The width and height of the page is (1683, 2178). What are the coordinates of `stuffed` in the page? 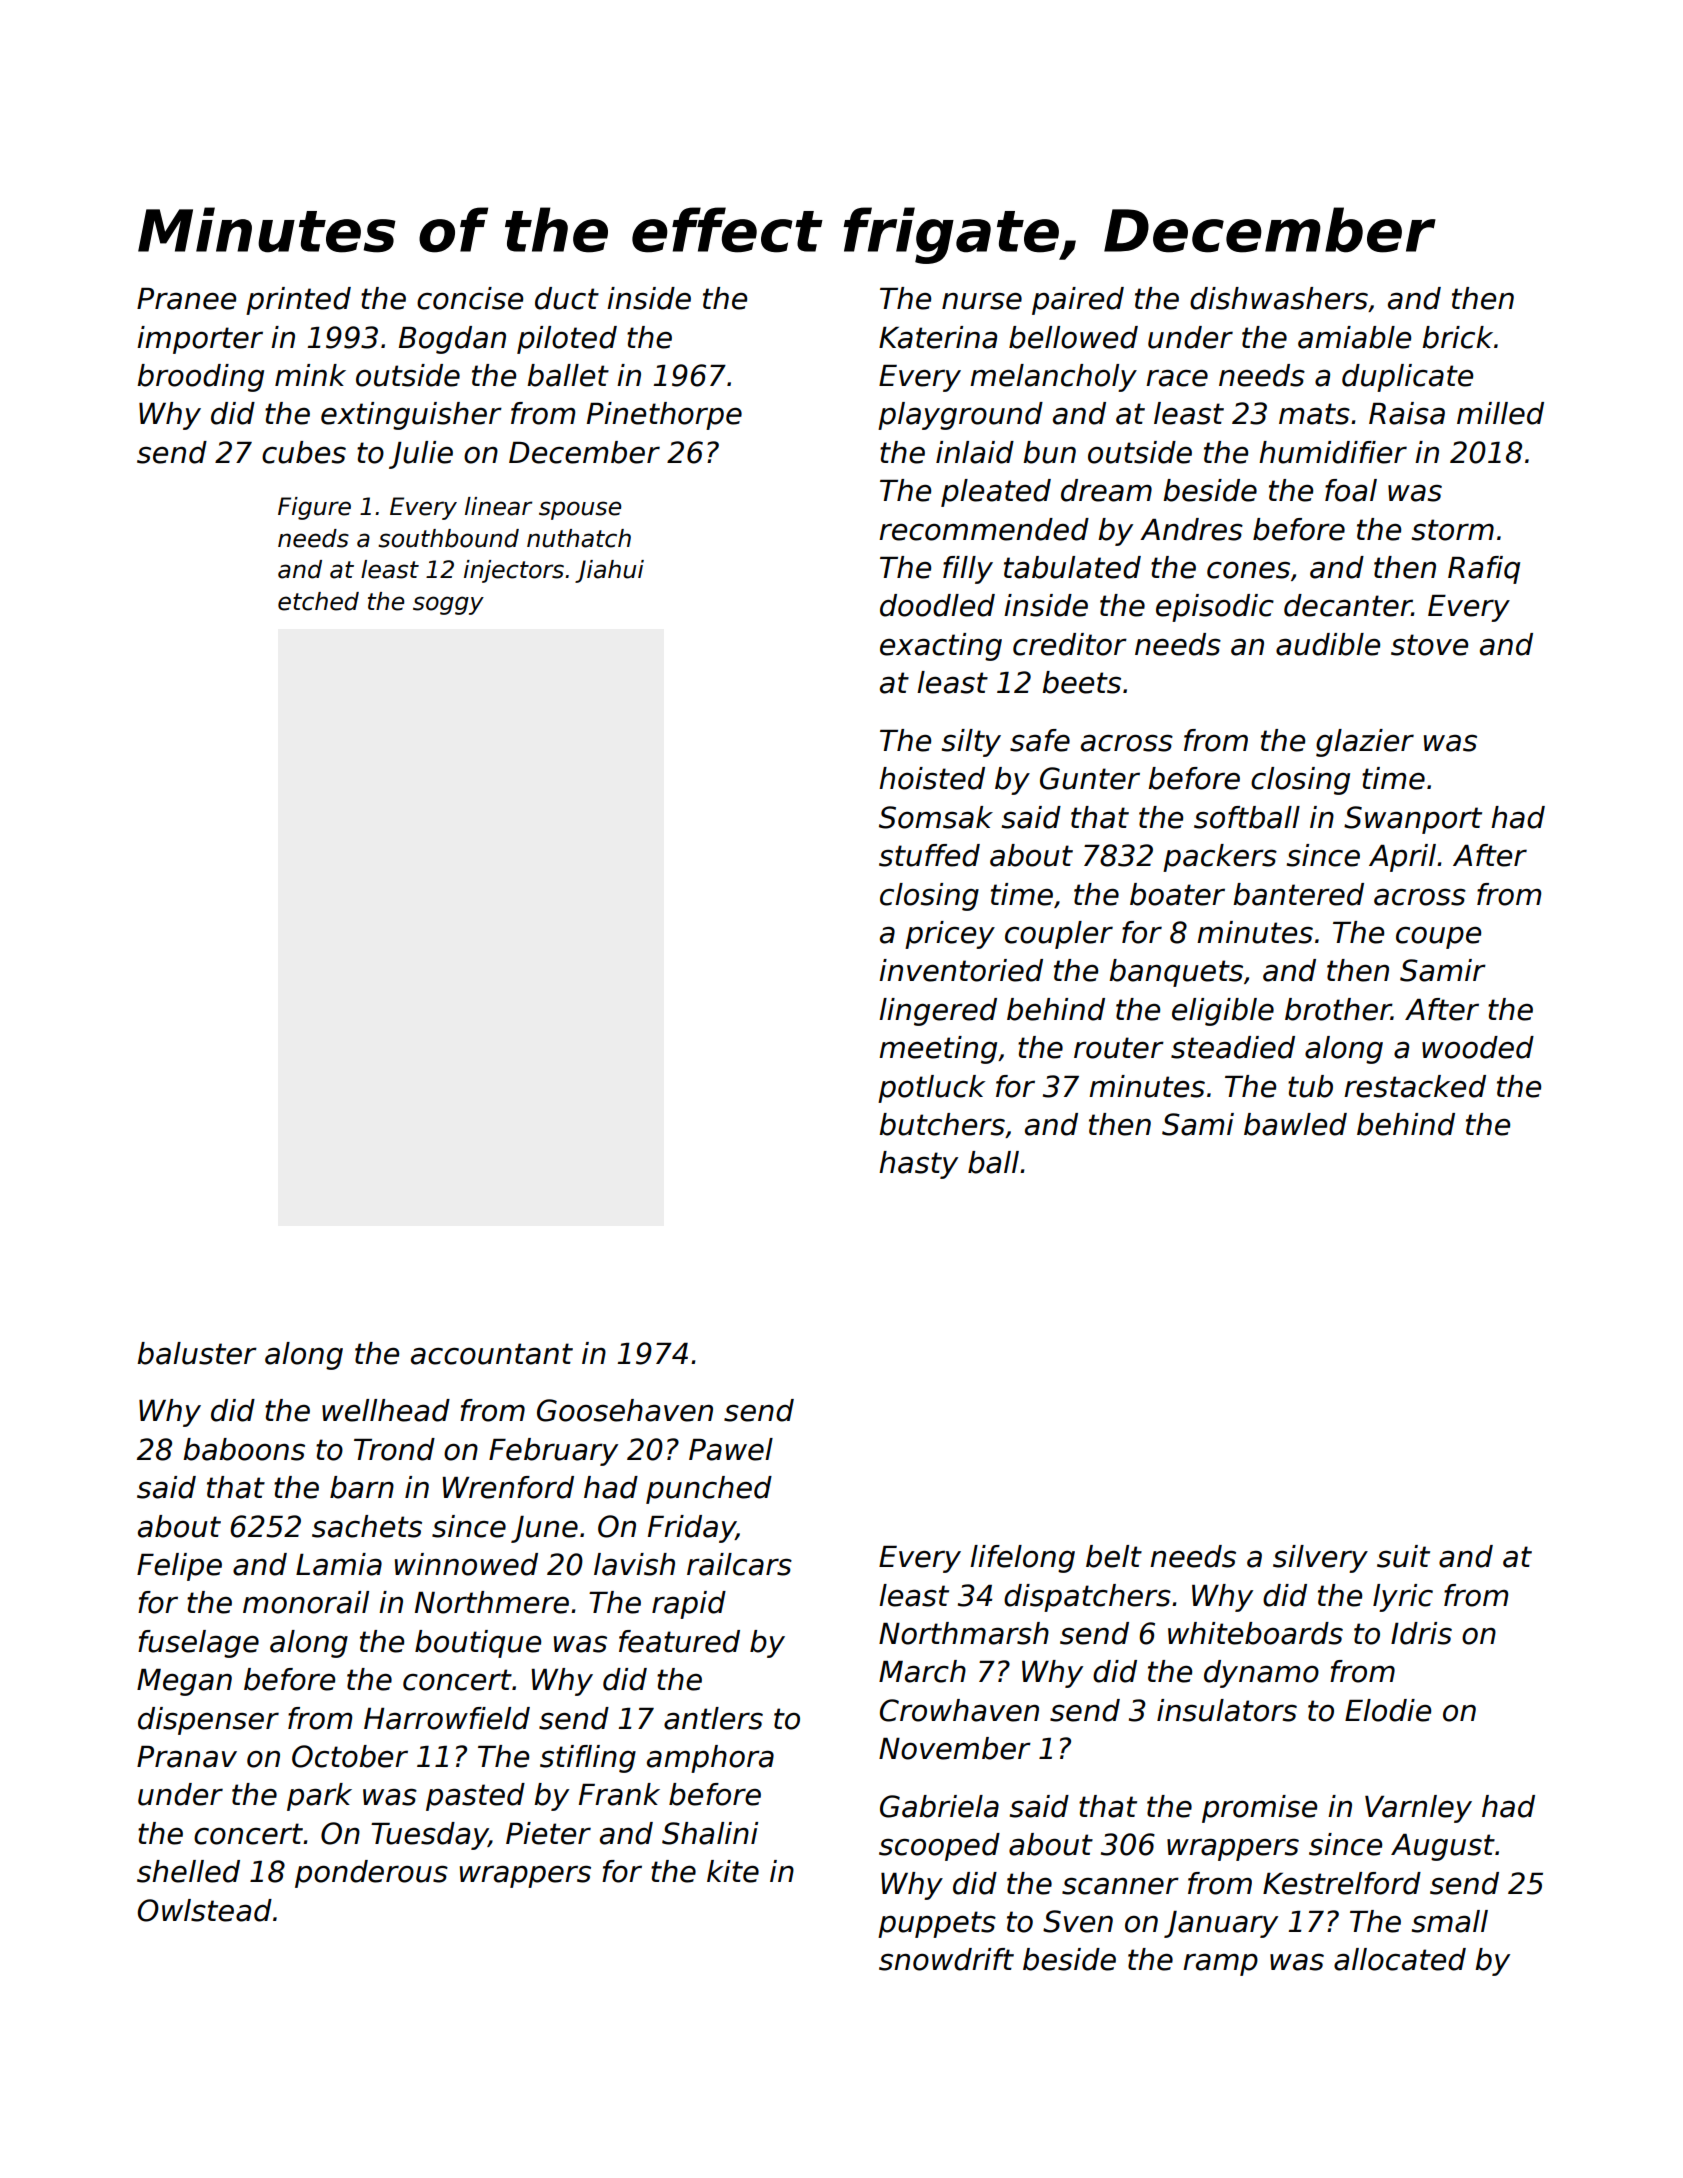 It's located at (929, 855).
